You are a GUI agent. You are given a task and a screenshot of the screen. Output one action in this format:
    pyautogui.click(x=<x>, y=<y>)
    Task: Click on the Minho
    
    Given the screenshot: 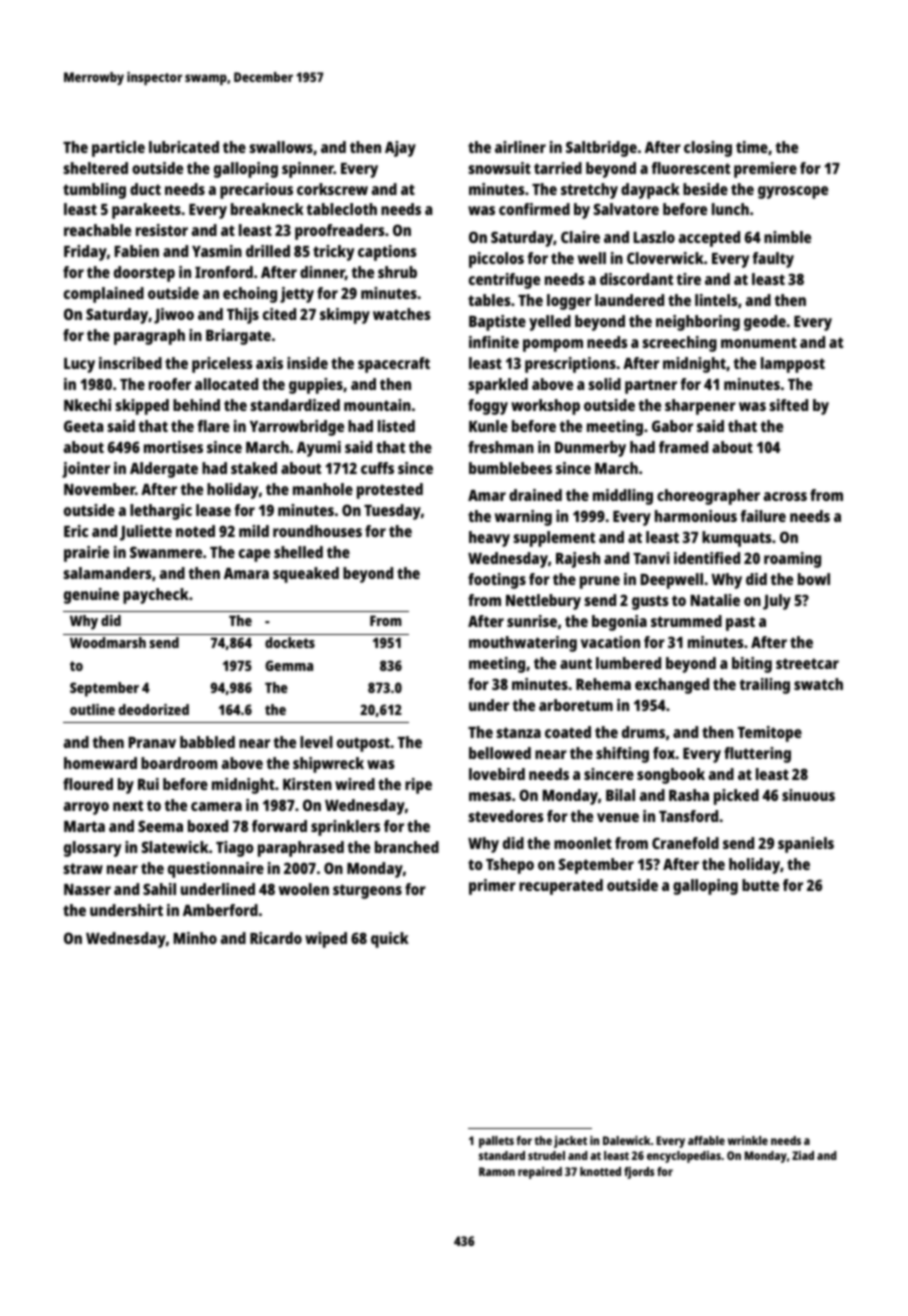 What is the action you would take?
    pyautogui.click(x=195, y=938)
